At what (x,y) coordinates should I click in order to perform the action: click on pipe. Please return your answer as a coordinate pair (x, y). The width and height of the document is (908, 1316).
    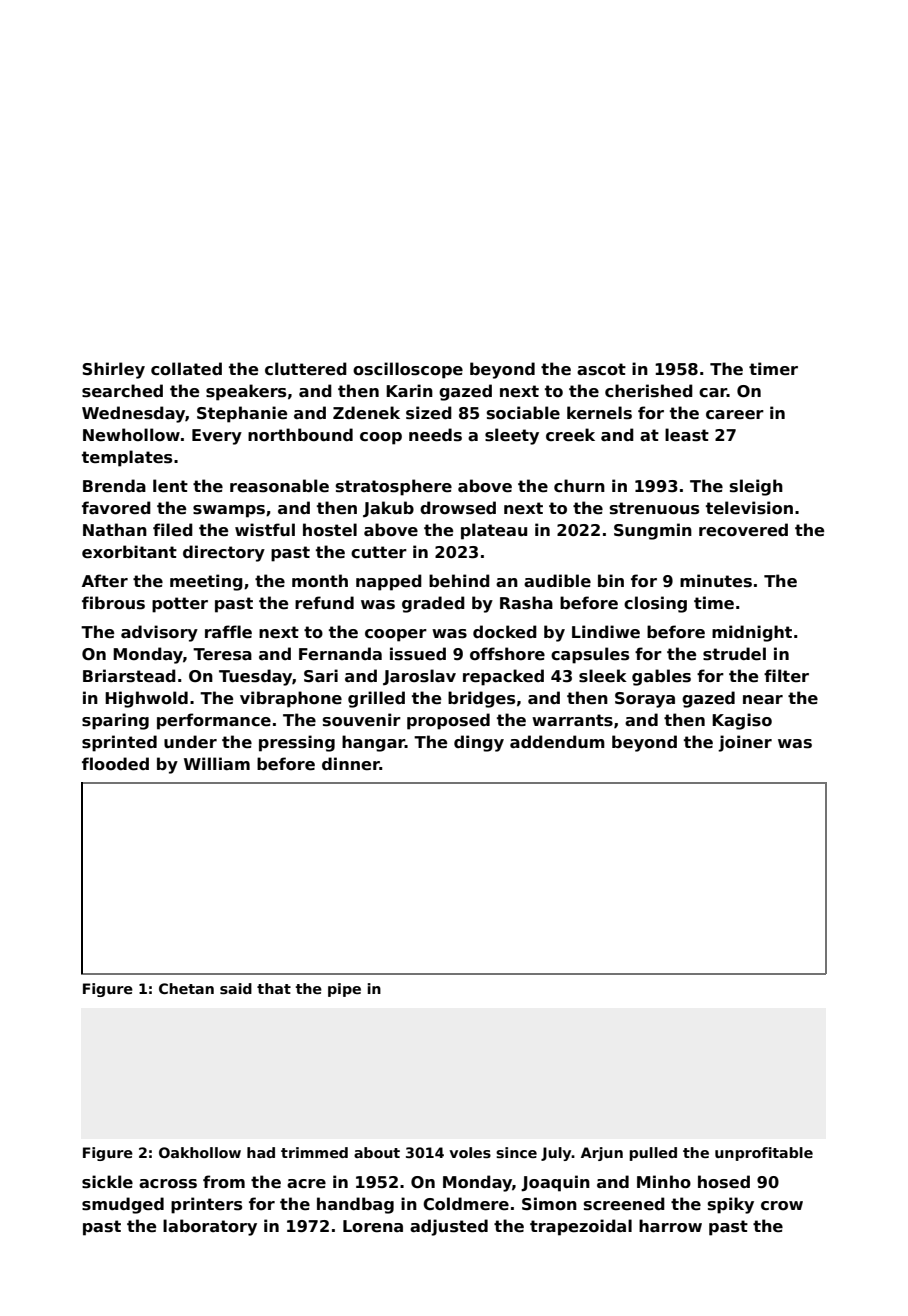
    Looking at the image, I should click on (344, 990).
